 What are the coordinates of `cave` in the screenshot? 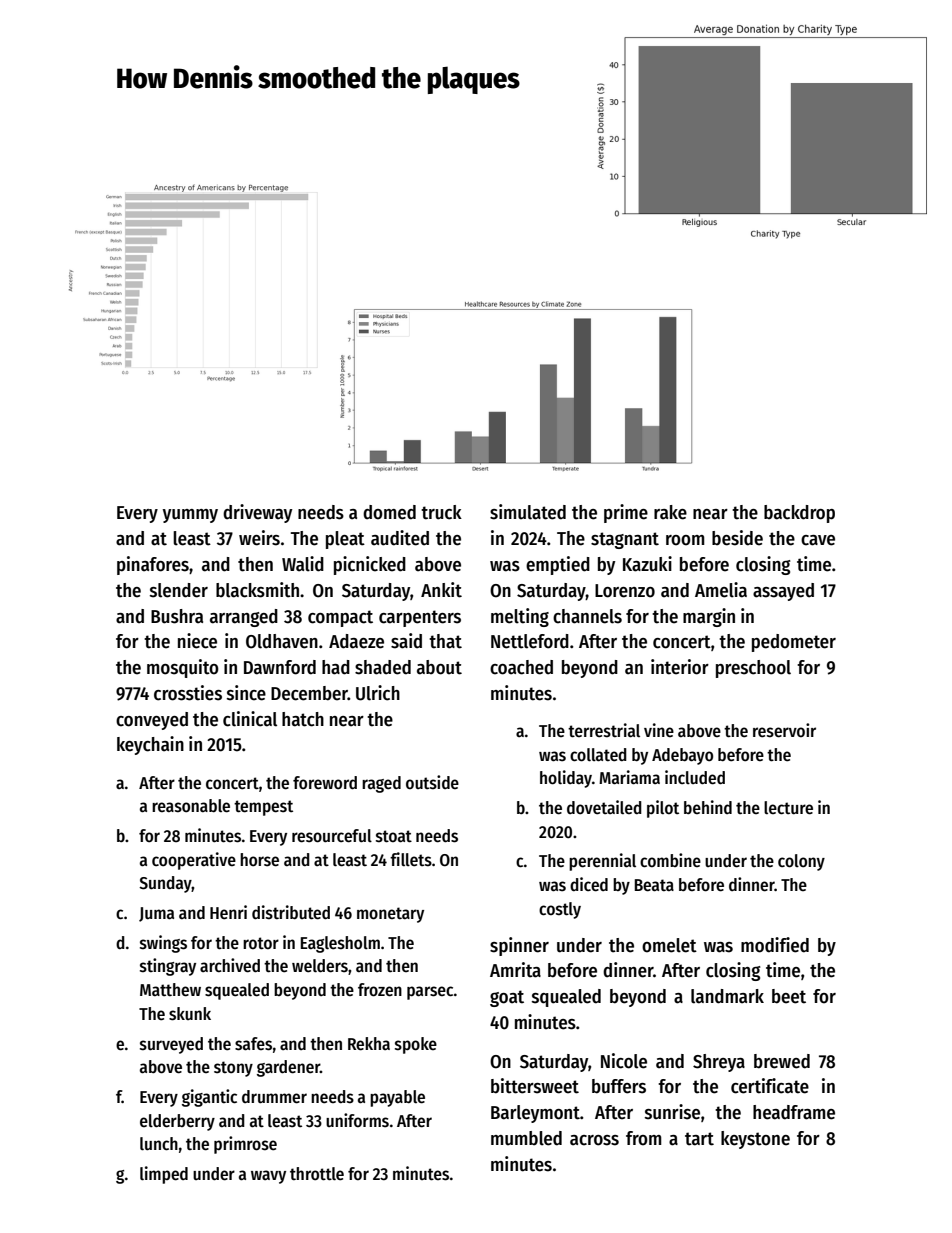 It's located at (818, 540).
